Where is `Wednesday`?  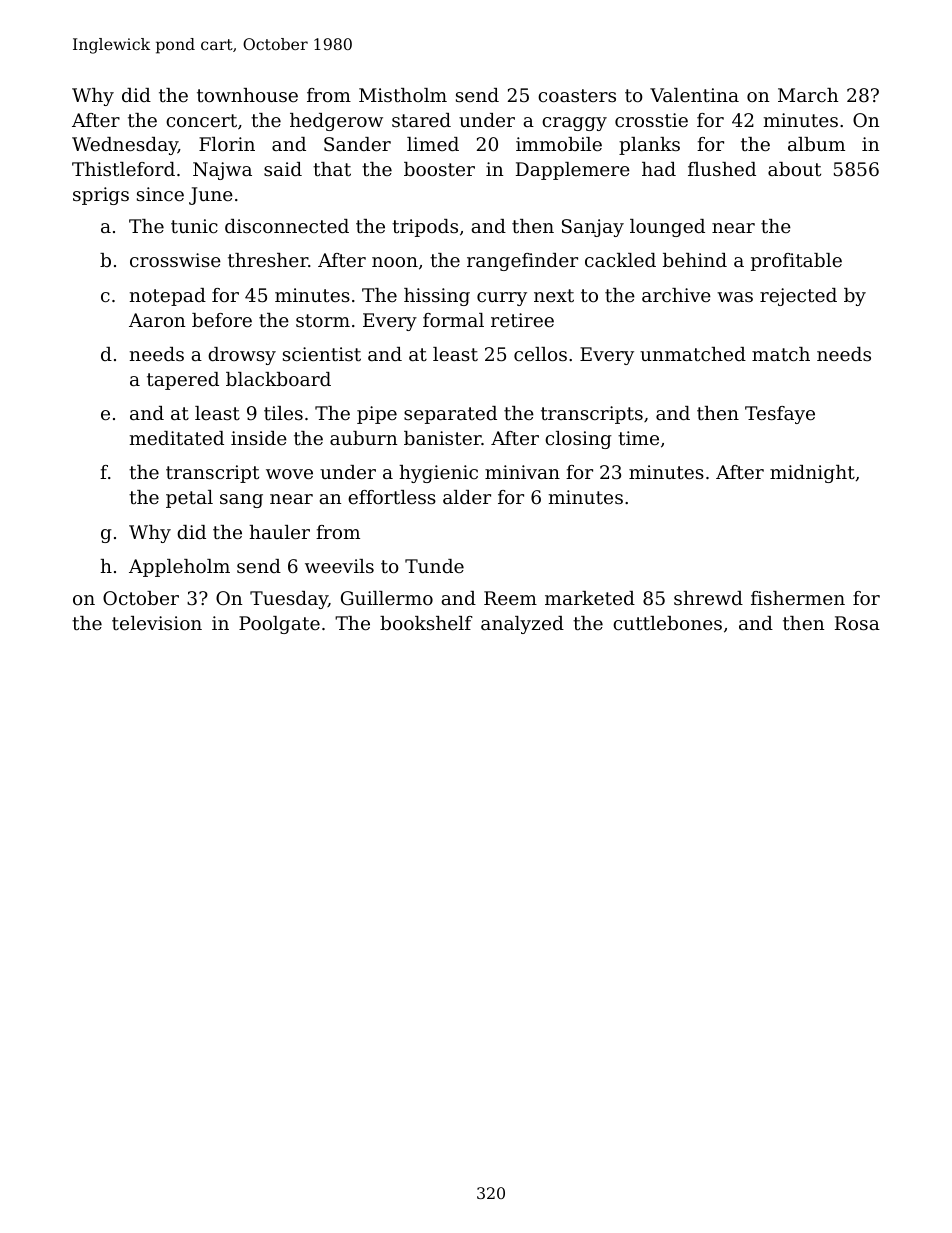
Wednesday is located at coordinates (125, 146).
